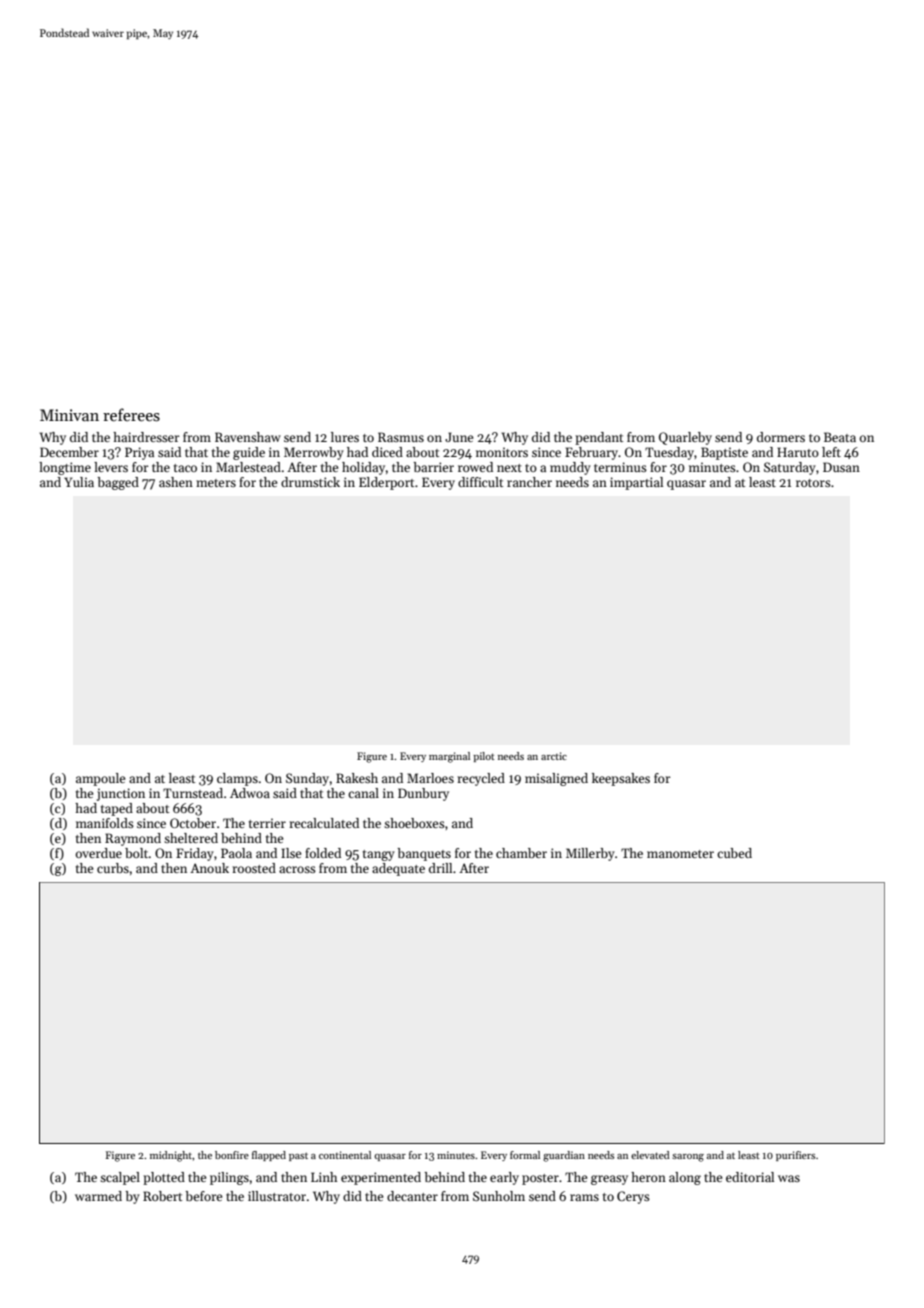 The width and height of the page is (924, 1308). What do you see at coordinates (237, 779) in the page?
I see `clamps` at bounding box center [237, 779].
